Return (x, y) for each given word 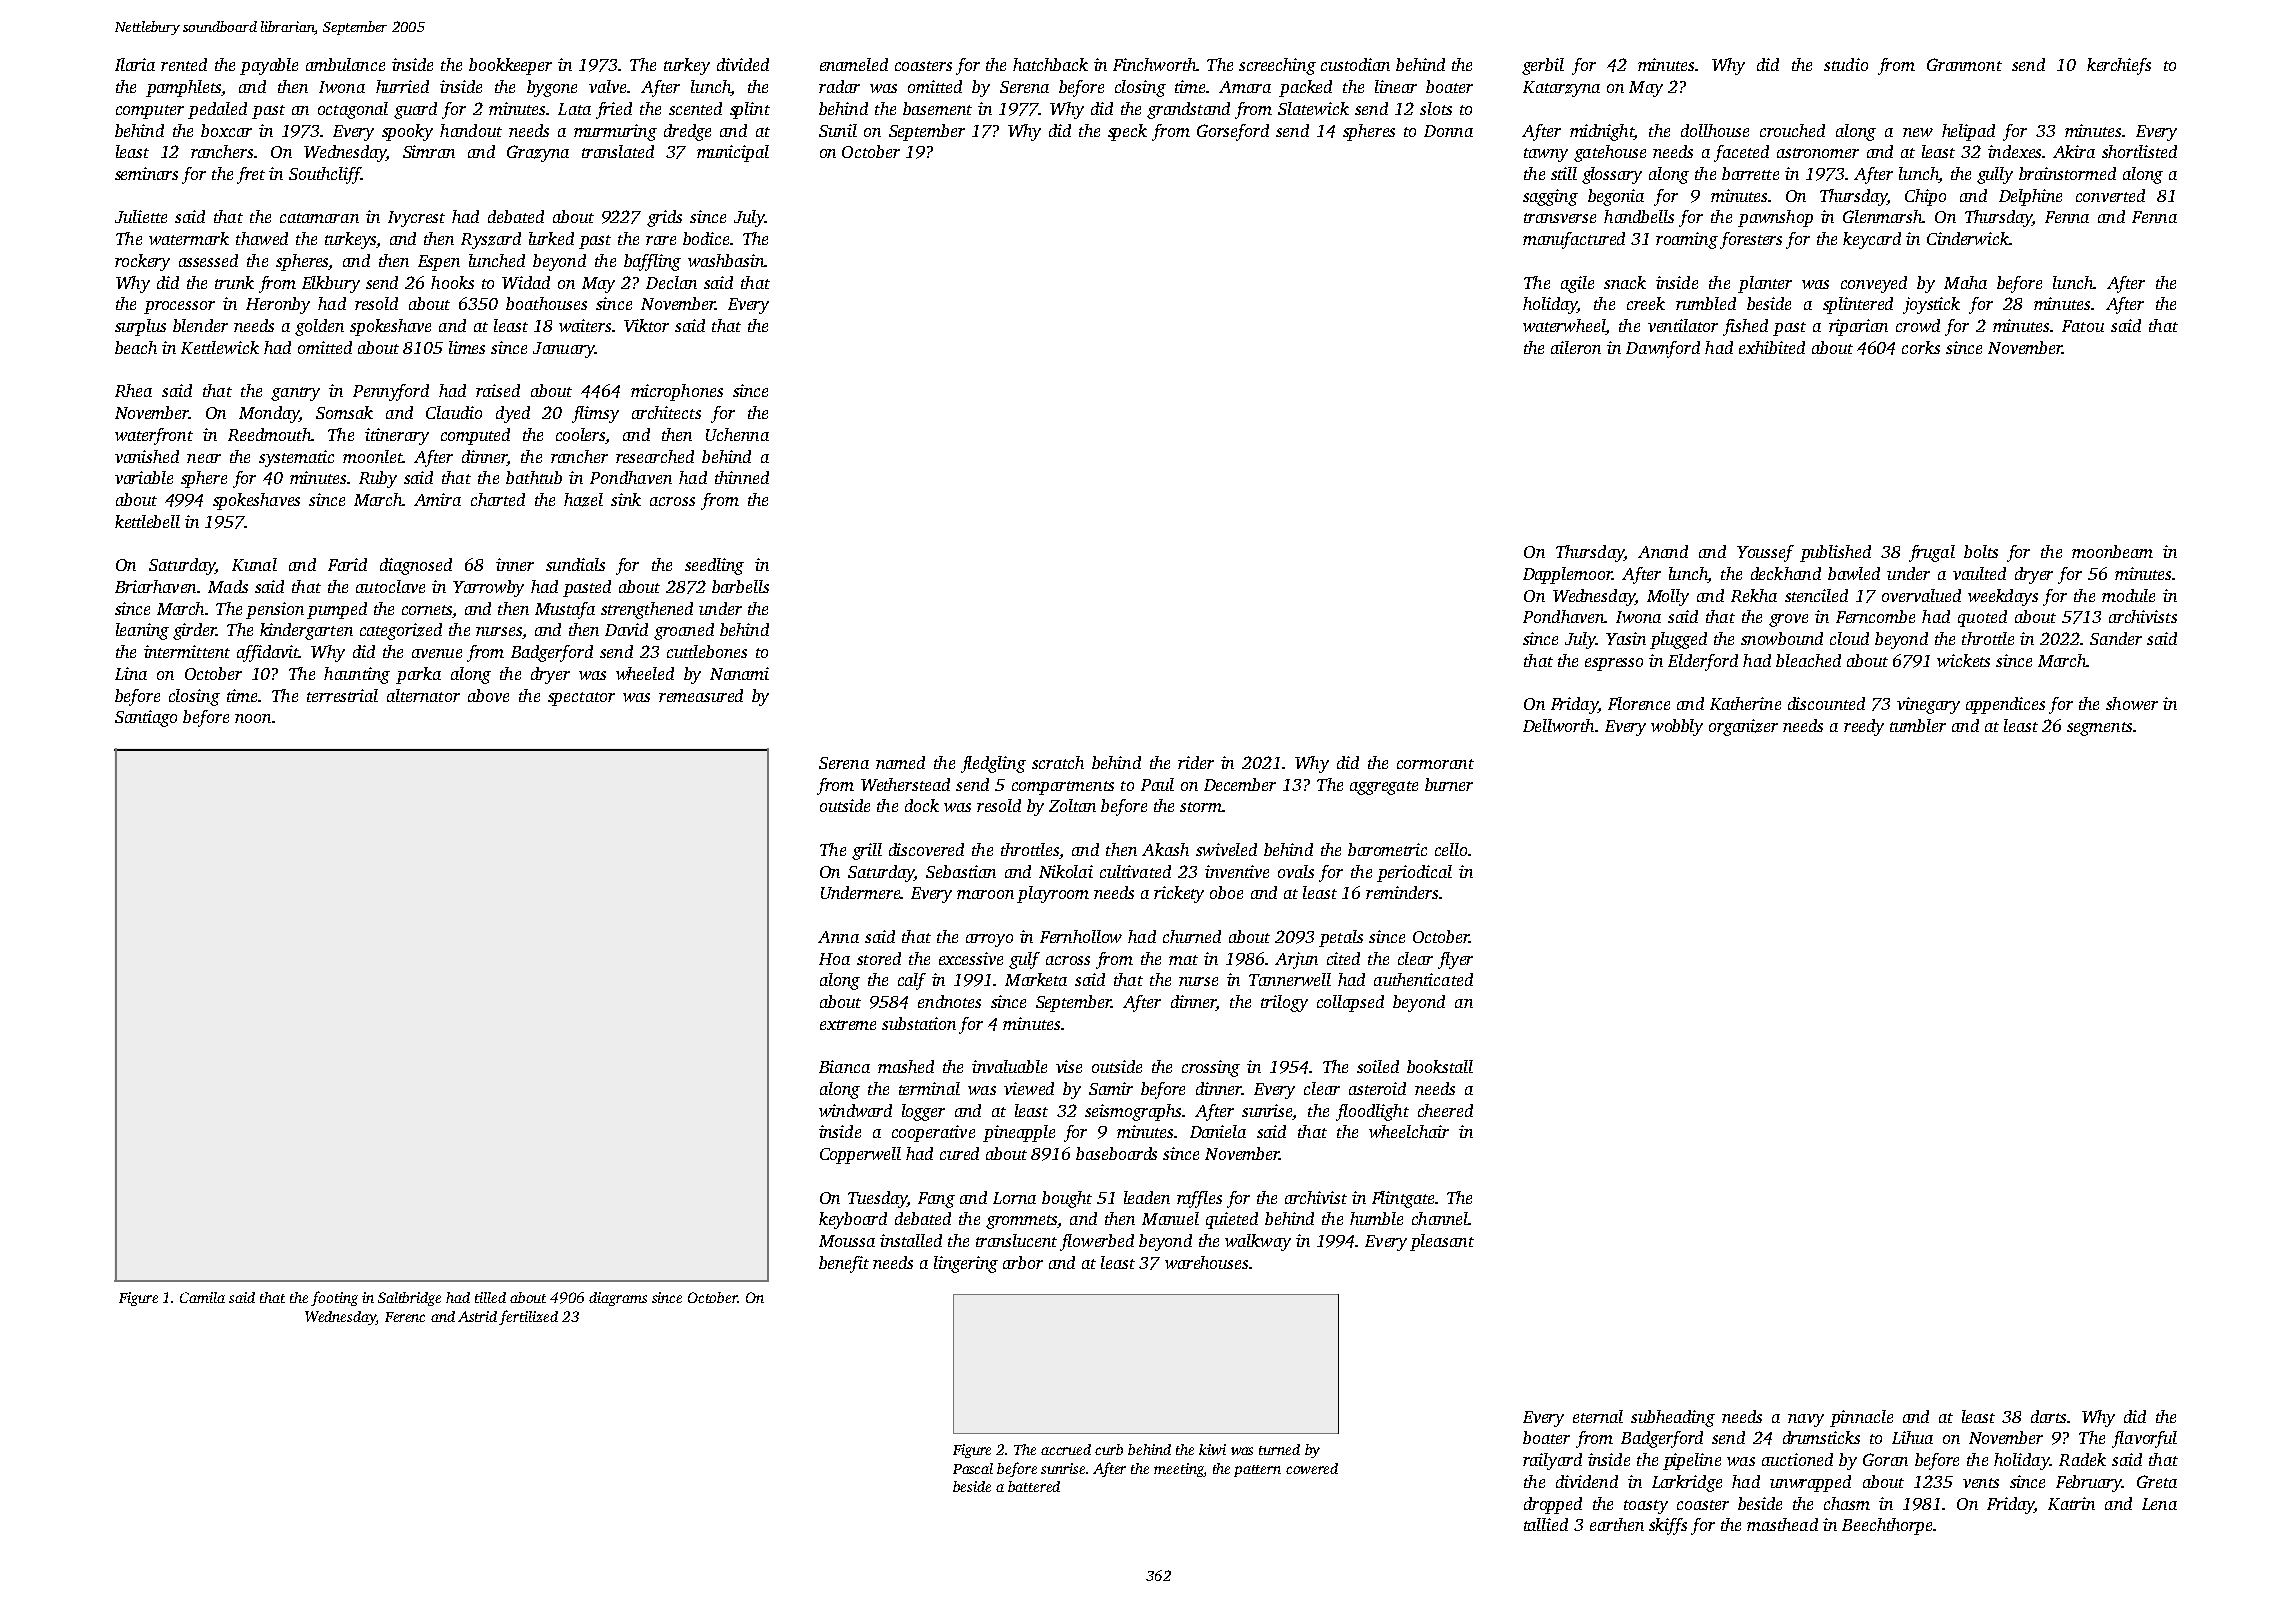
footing (334, 1298)
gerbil (1543, 66)
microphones (677, 392)
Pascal (973, 1468)
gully (1995, 175)
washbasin (726, 260)
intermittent (187, 651)
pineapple (1019, 1133)
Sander (2116, 638)
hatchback (1050, 64)
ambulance (345, 64)
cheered (1445, 1110)
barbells (740, 586)
